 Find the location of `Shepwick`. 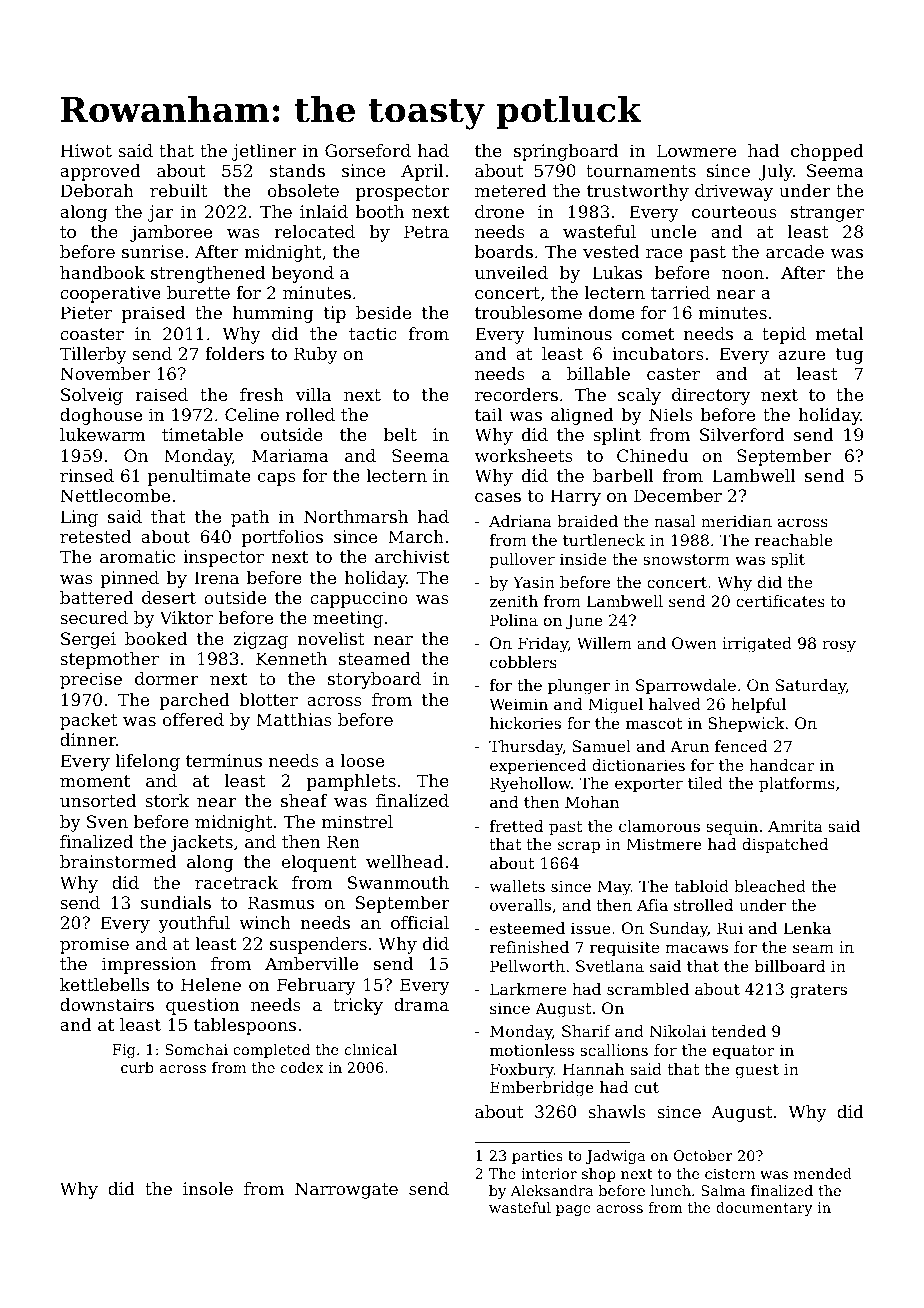

Shepwick is located at coordinates (746, 725).
